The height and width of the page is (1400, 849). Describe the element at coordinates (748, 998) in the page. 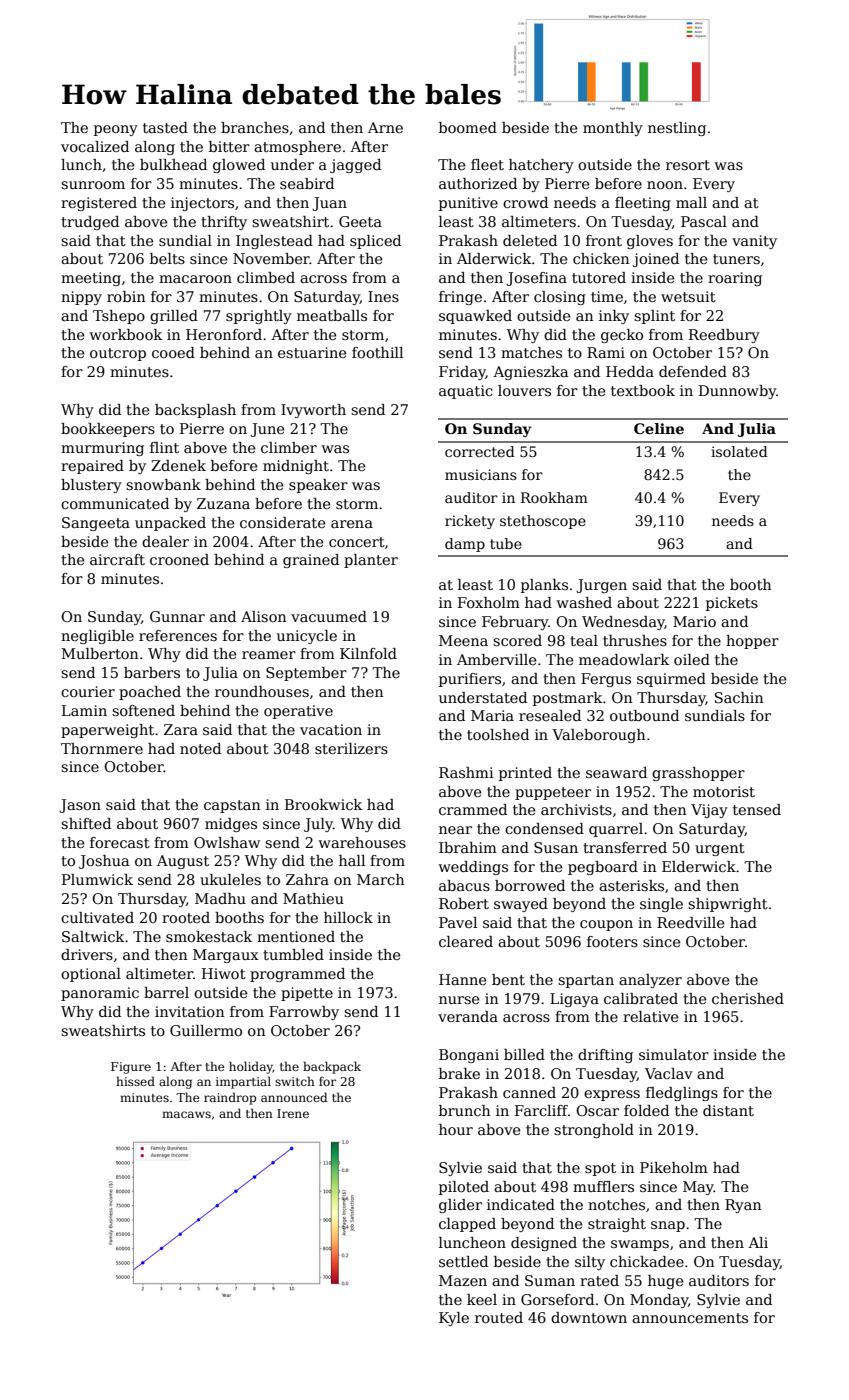

I see `cherished` at that location.
